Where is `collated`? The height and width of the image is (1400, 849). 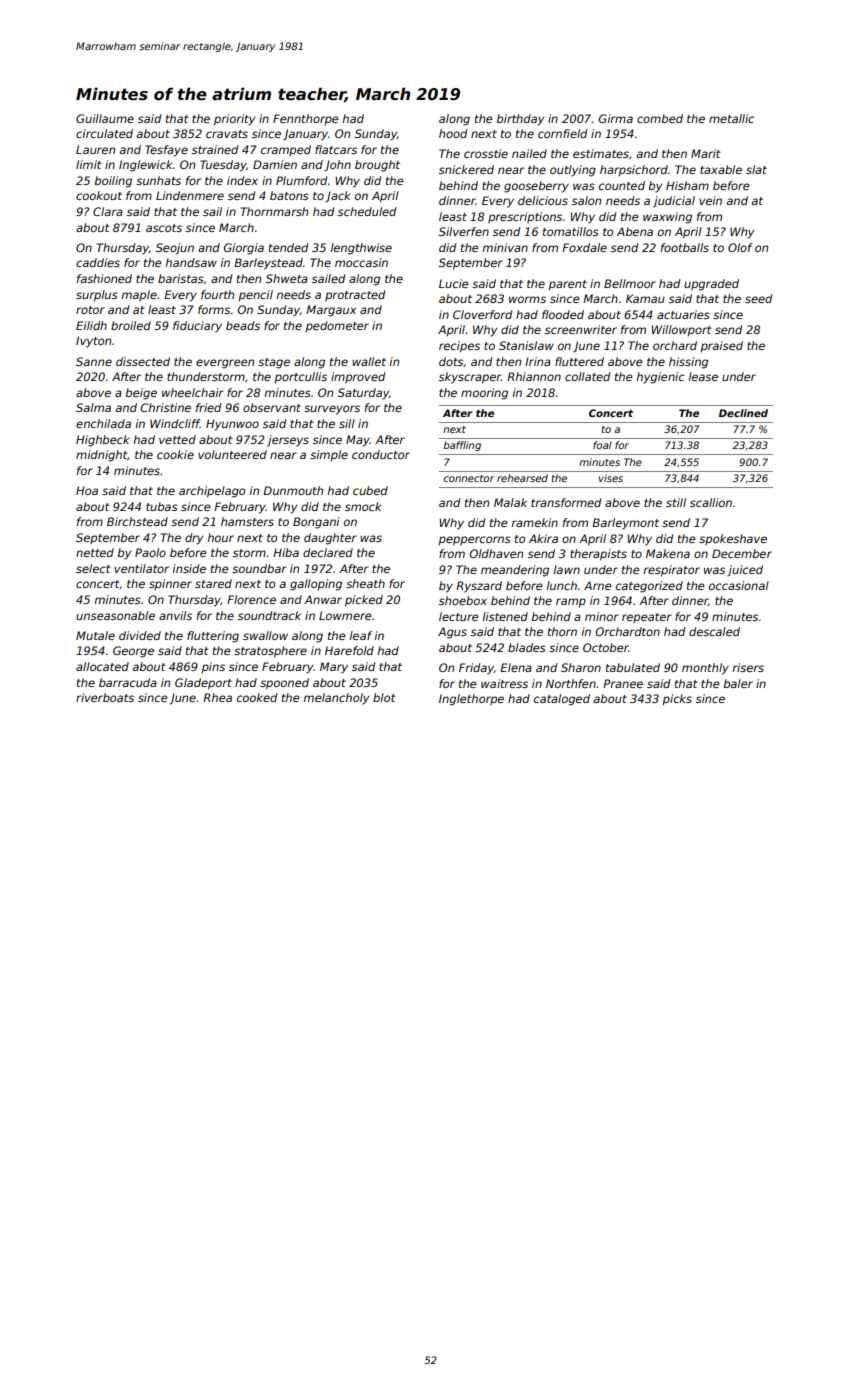 collated is located at coordinates (587, 376).
